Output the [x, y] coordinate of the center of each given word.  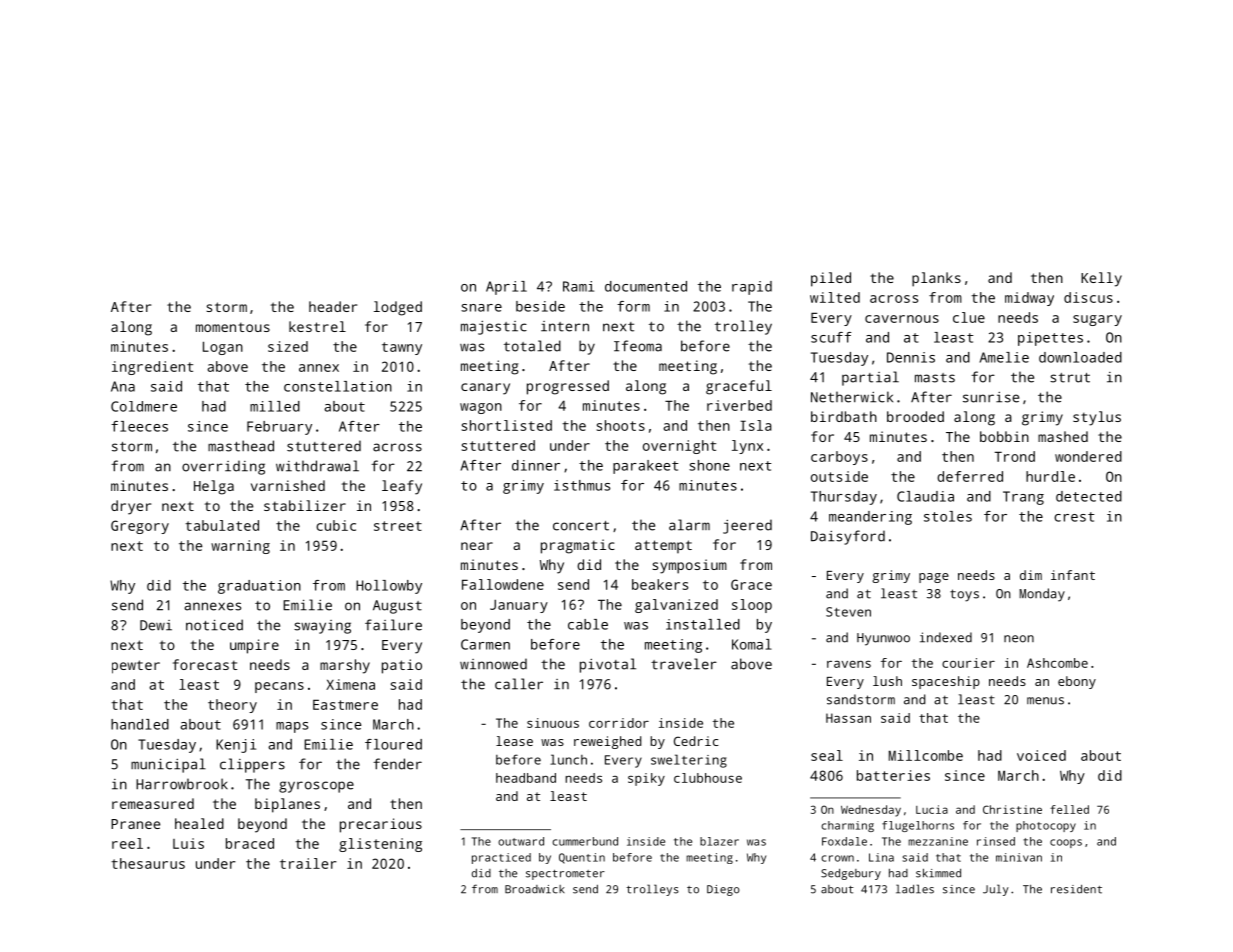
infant [1073, 575]
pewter [136, 667]
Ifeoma [638, 346]
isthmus [582, 485]
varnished [288, 485]
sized [288, 346]
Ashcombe [1057, 663]
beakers [660, 584]
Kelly [1101, 279]
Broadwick [535, 889]
